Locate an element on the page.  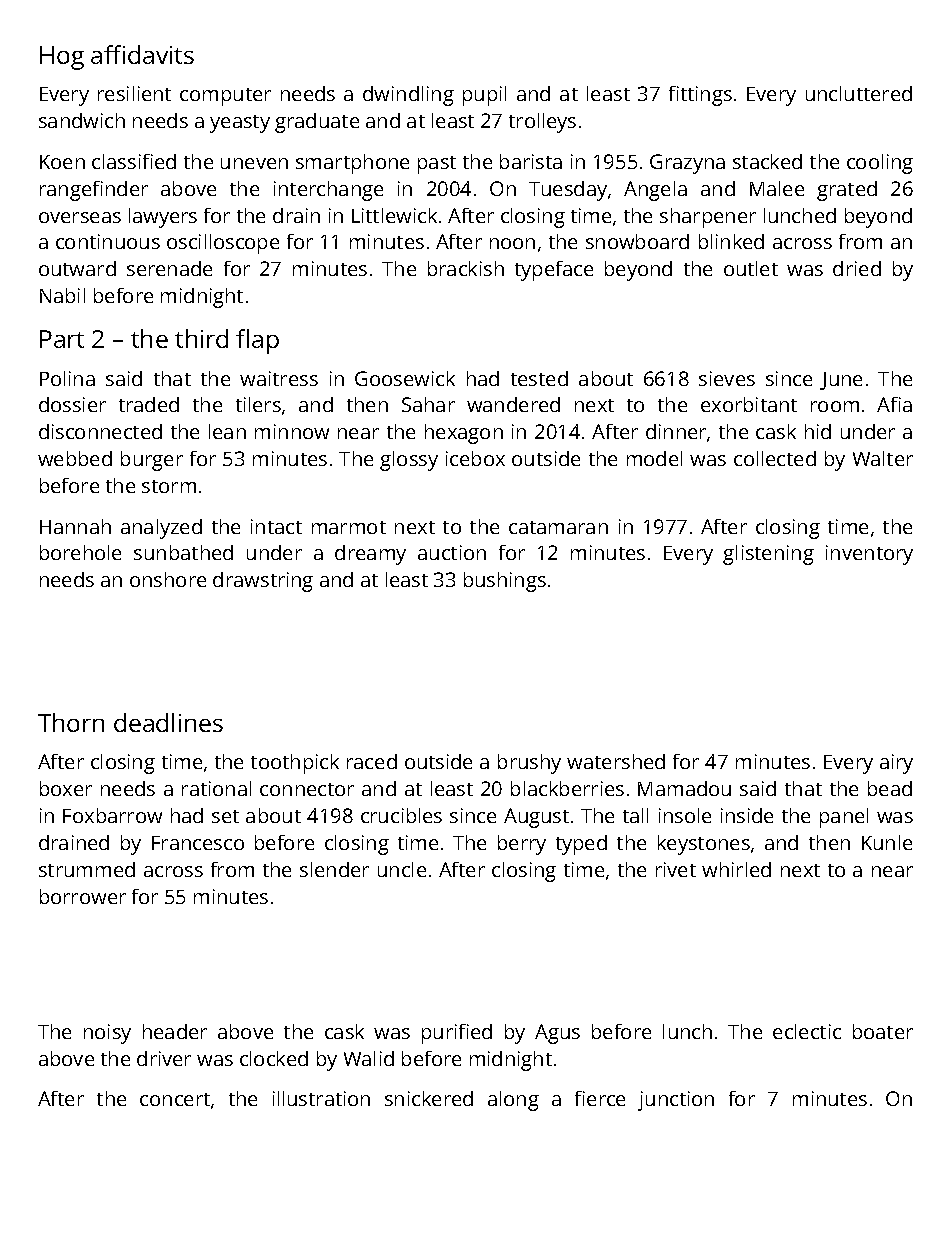
Kunle is located at coordinates (887, 842).
